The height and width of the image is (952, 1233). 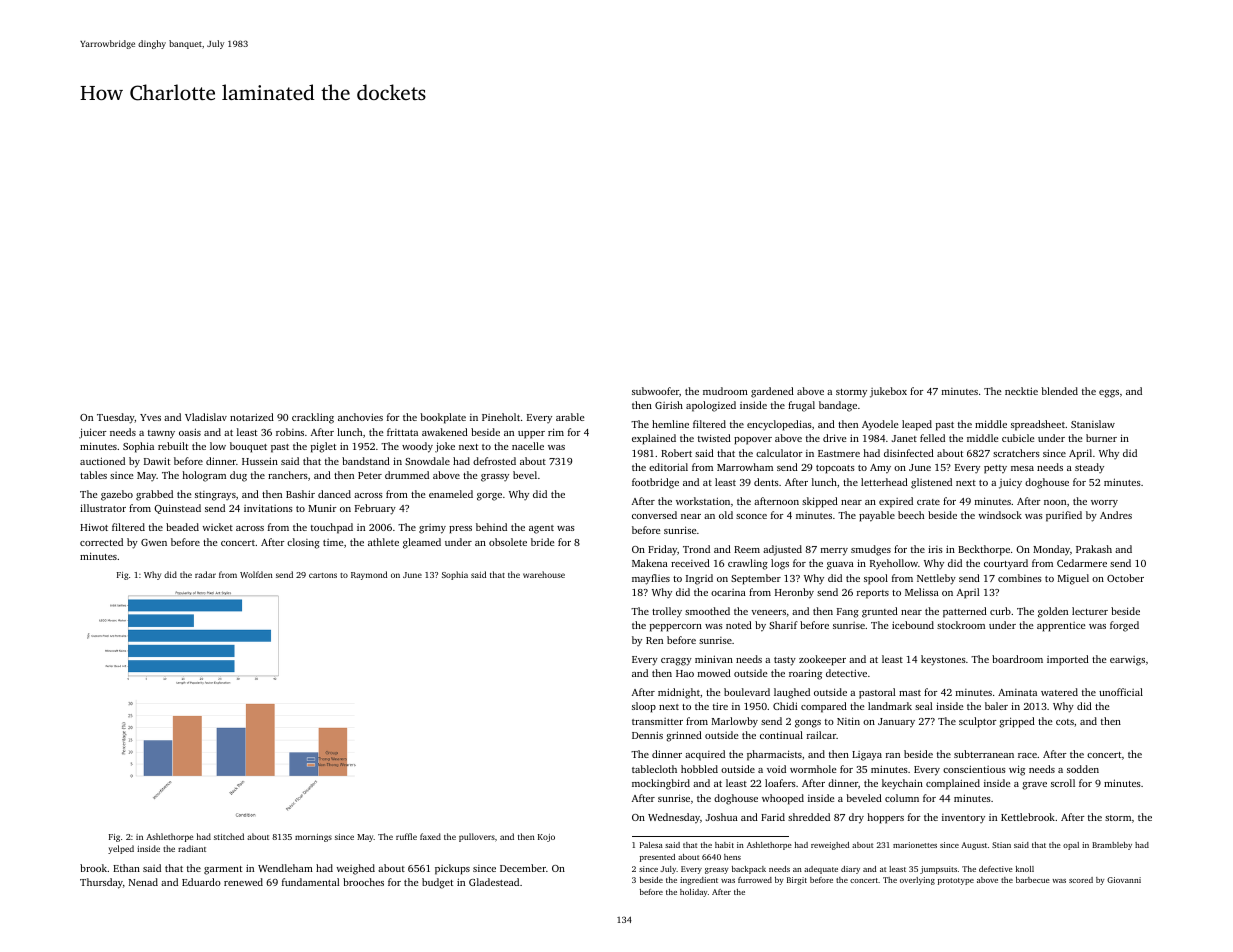 What do you see at coordinates (117, 495) in the image?
I see `gazebo` at bounding box center [117, 495].
